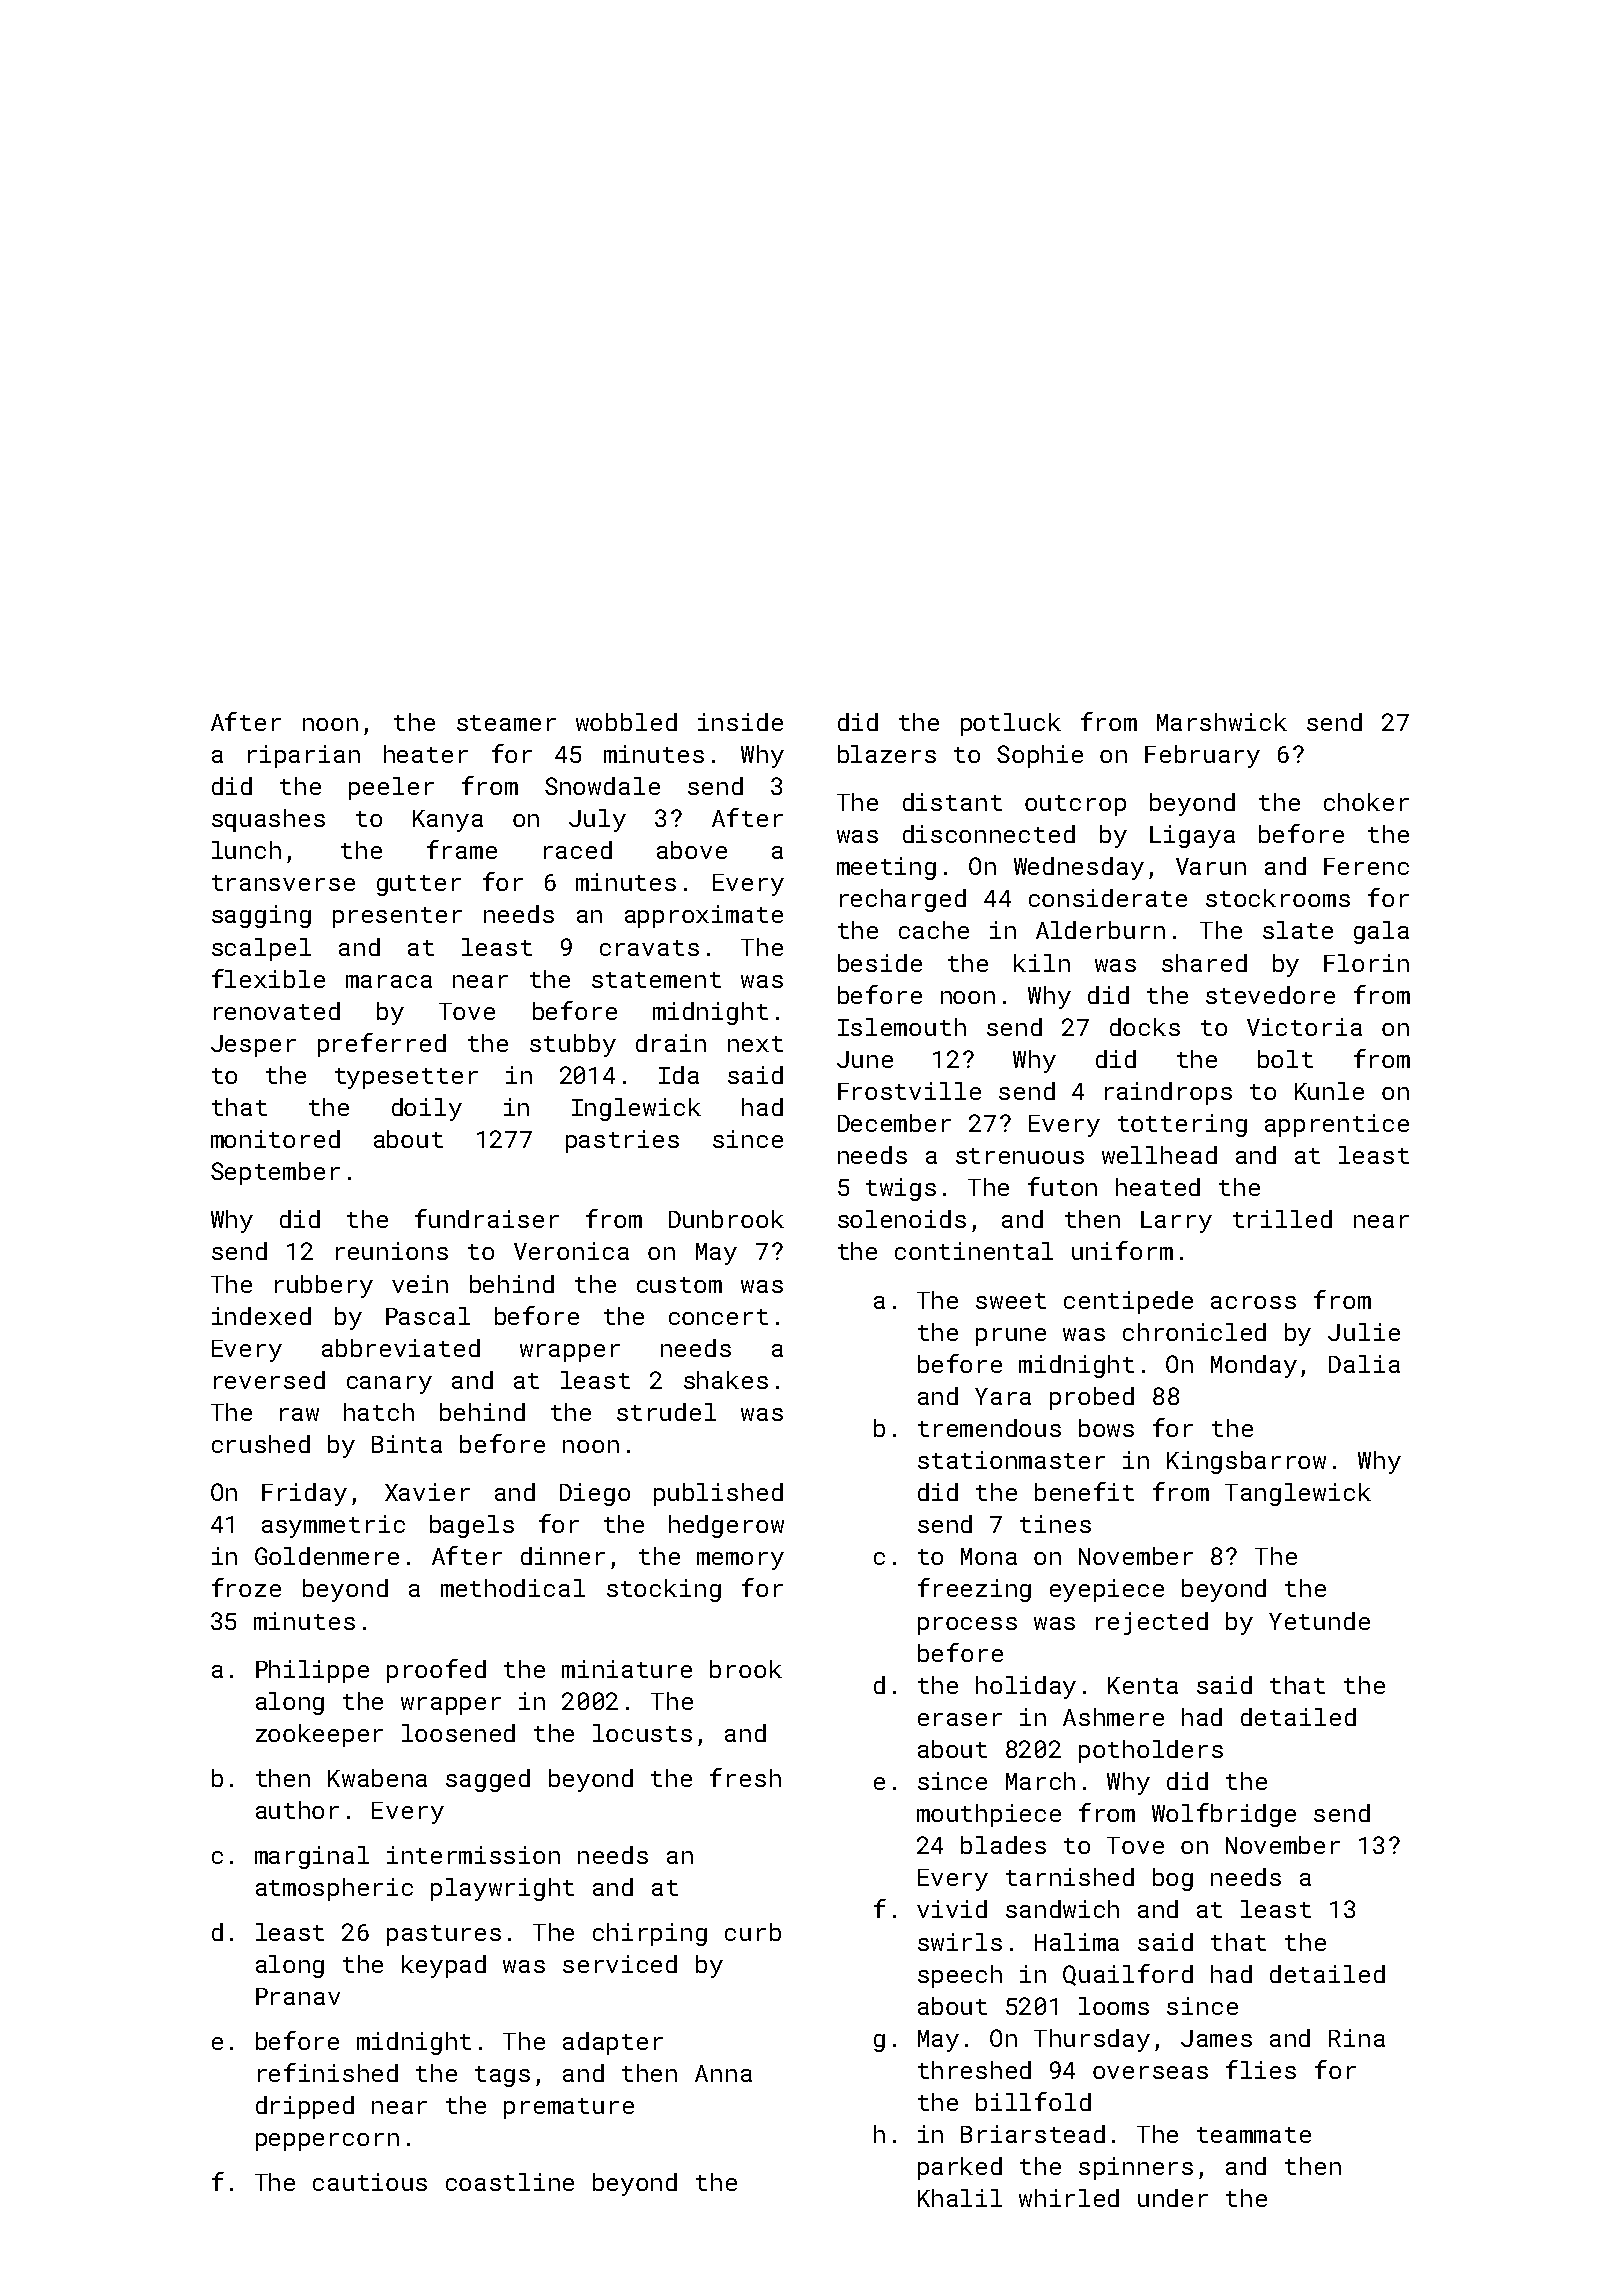  Describe the element at coordinates (327, 2142) in the screenshot. I see `peppercorn` at that location.
